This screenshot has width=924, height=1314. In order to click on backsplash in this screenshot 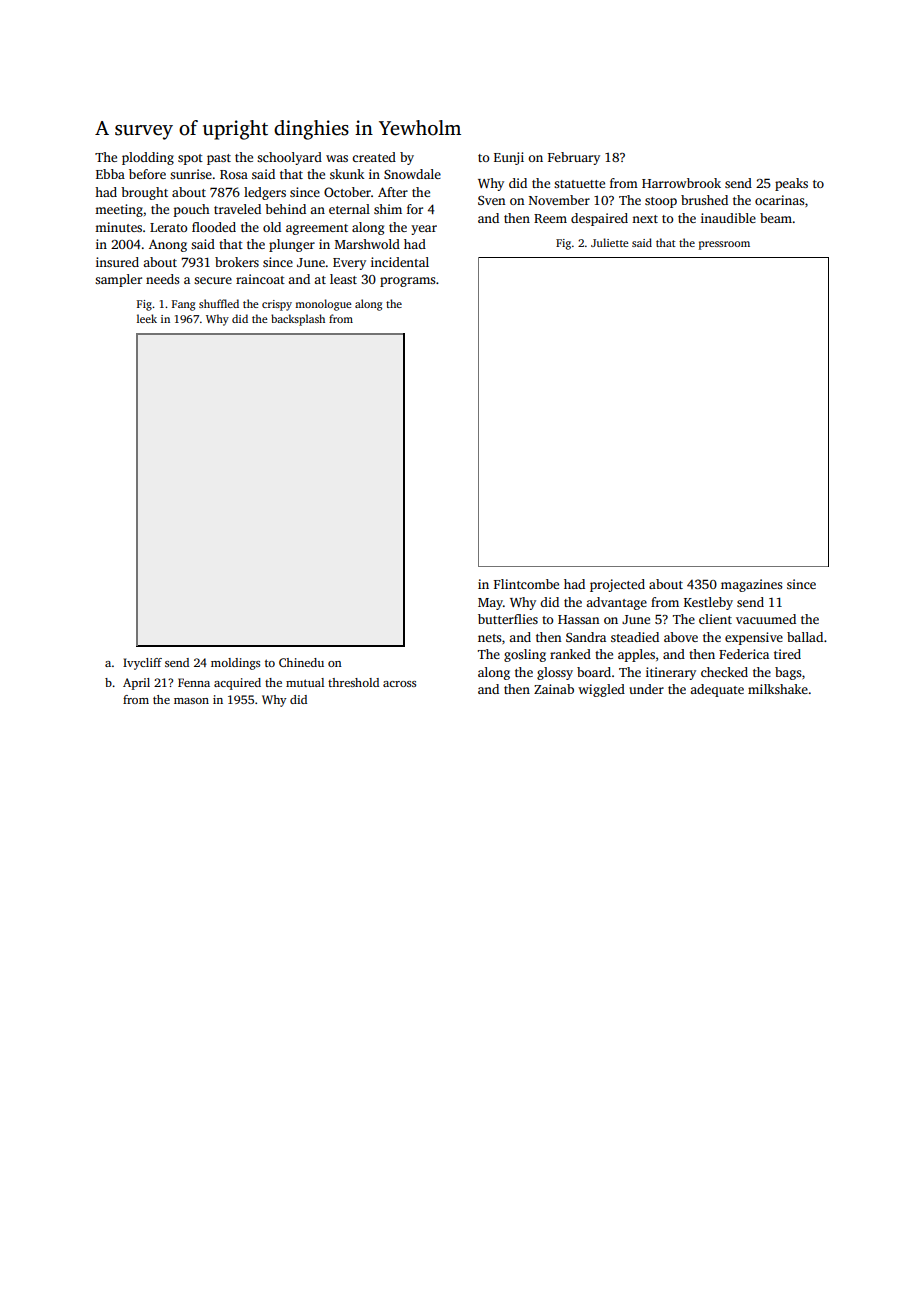, I will do `click(298, 320)`.
